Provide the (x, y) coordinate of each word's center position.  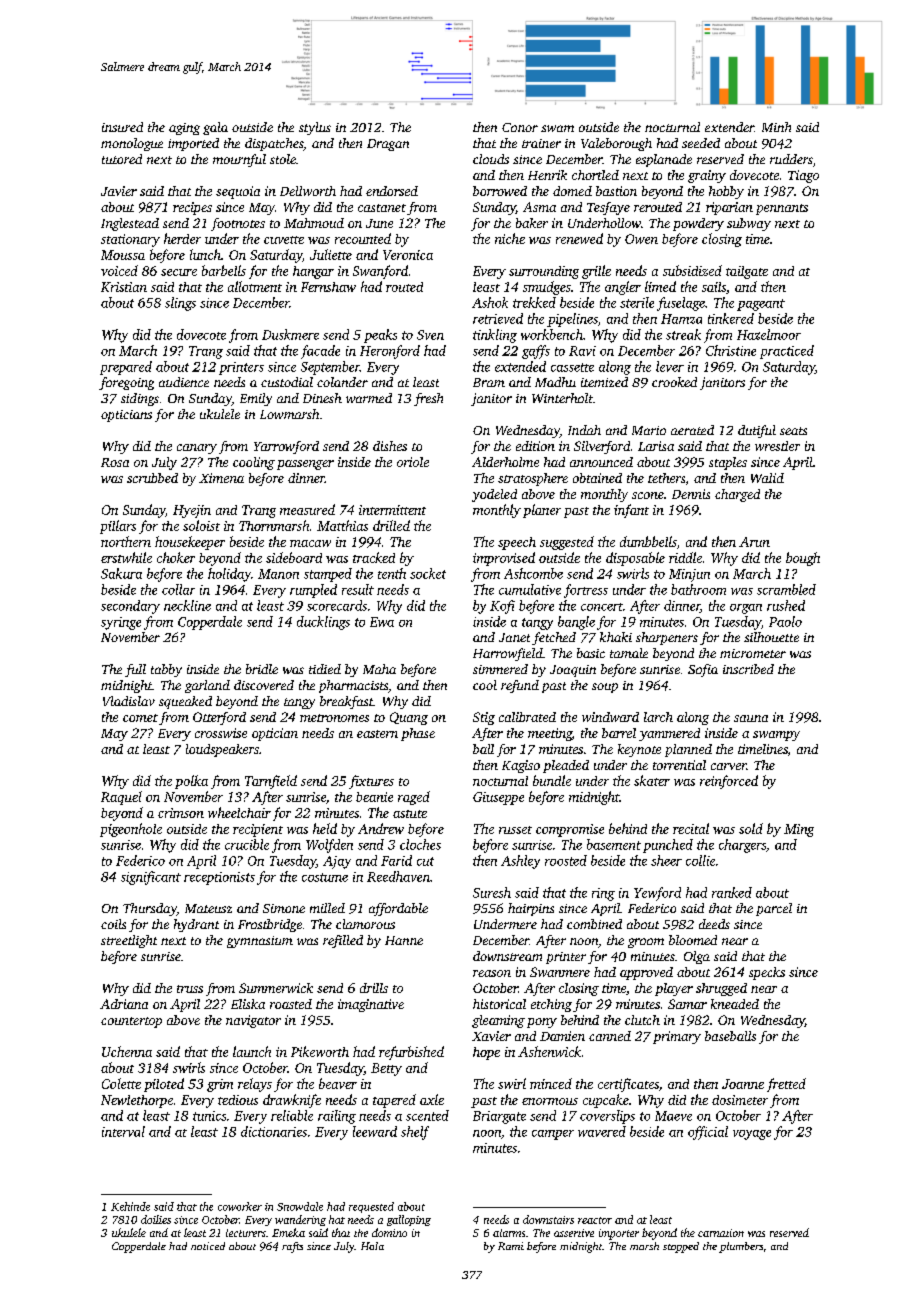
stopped (681, 1247)
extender (729, 127)
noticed (208, 1246)
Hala (372, 1246)
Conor (520, 127)
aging (184, 129)
